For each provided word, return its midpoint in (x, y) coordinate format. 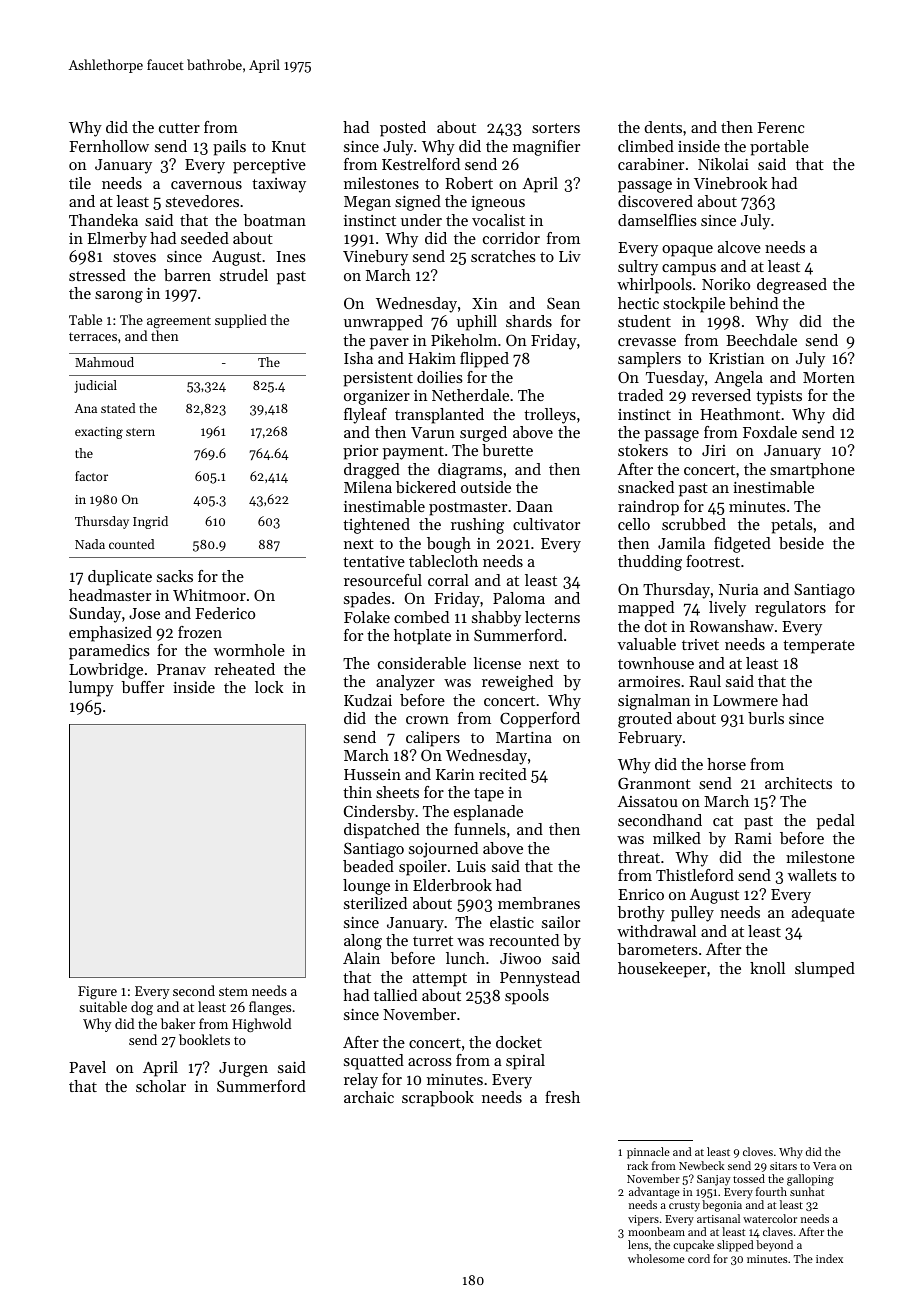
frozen (200, 632)
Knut (289, 146)
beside (801, 543)
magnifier (546, 148)
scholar (161, 1086)
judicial (95, 386)
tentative (374, 561)
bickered (426, 487)
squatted (374, 1062)
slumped (825, 970)
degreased (792, 286)
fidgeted (742, 545)
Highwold (261, 1025)
